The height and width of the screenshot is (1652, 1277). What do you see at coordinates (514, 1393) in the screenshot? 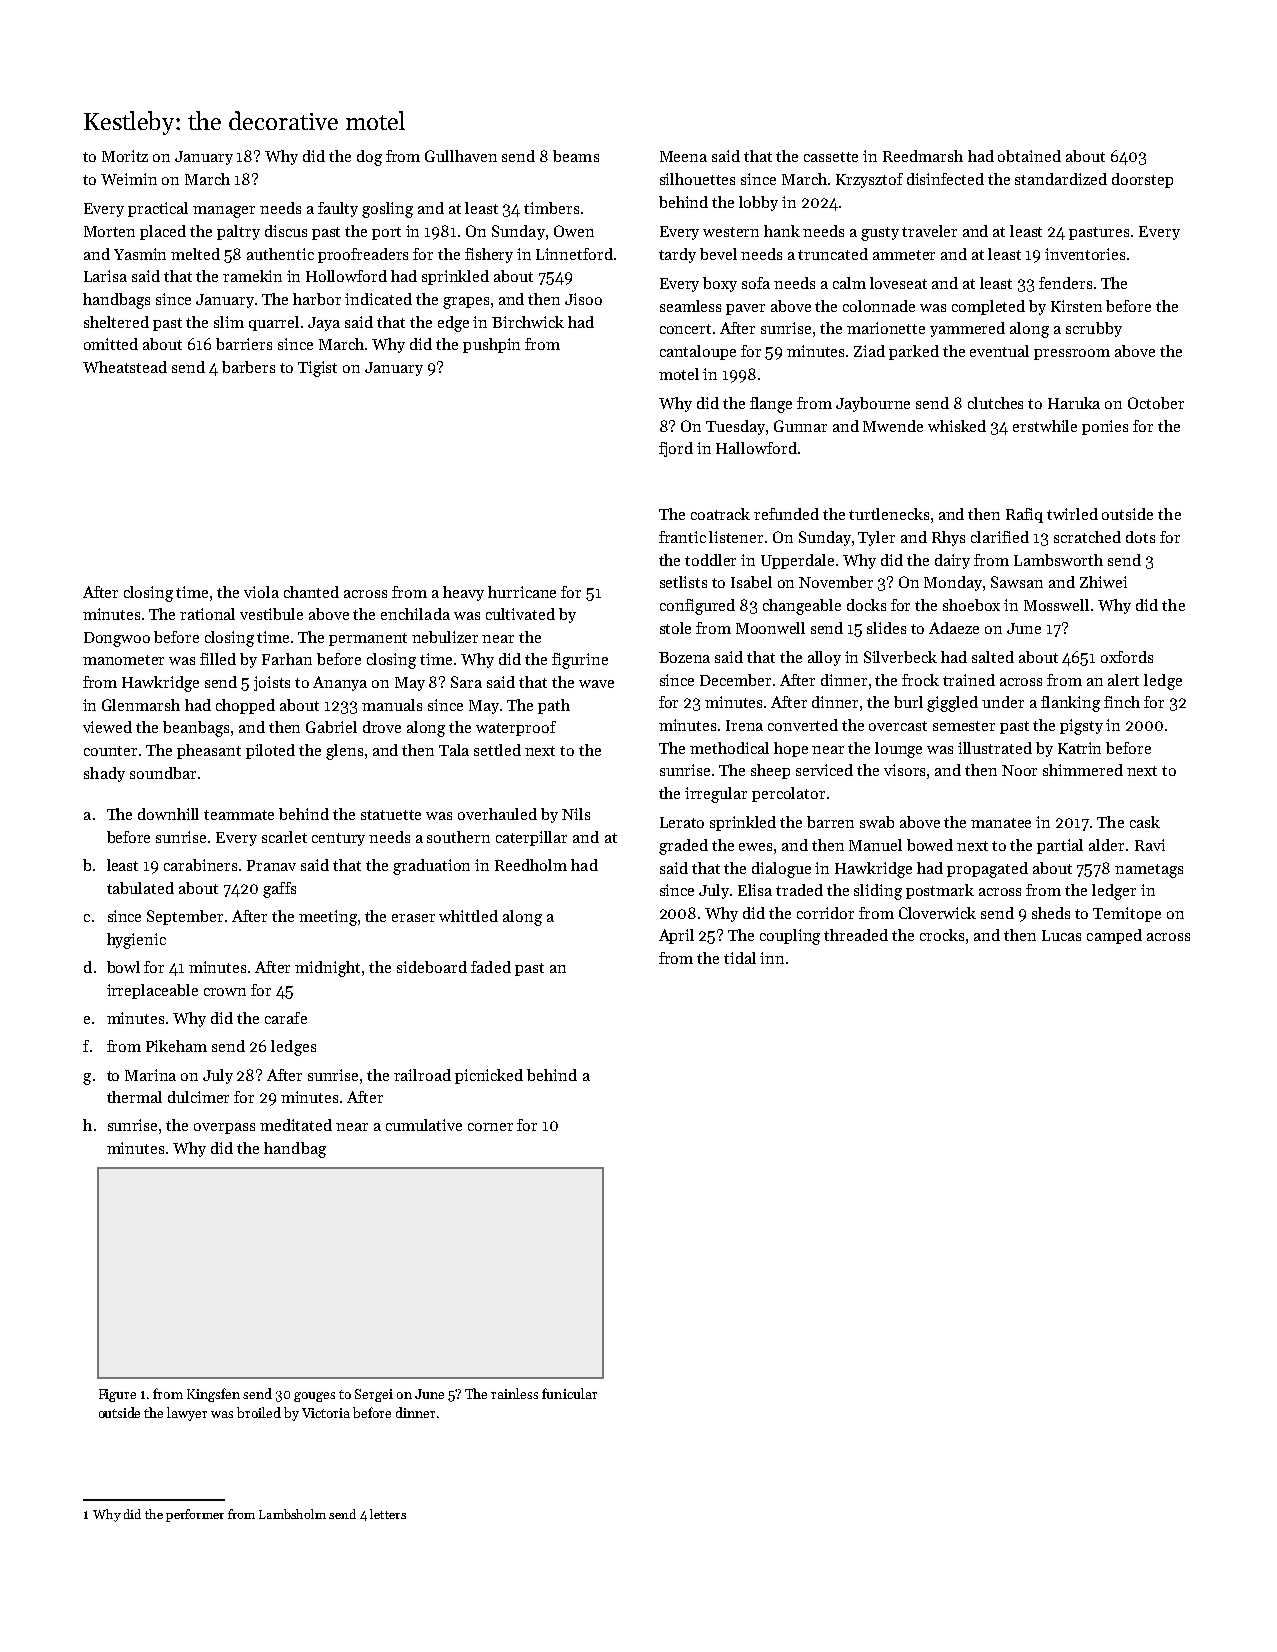
I see `rainless` at bounding box center [514, 1393].
